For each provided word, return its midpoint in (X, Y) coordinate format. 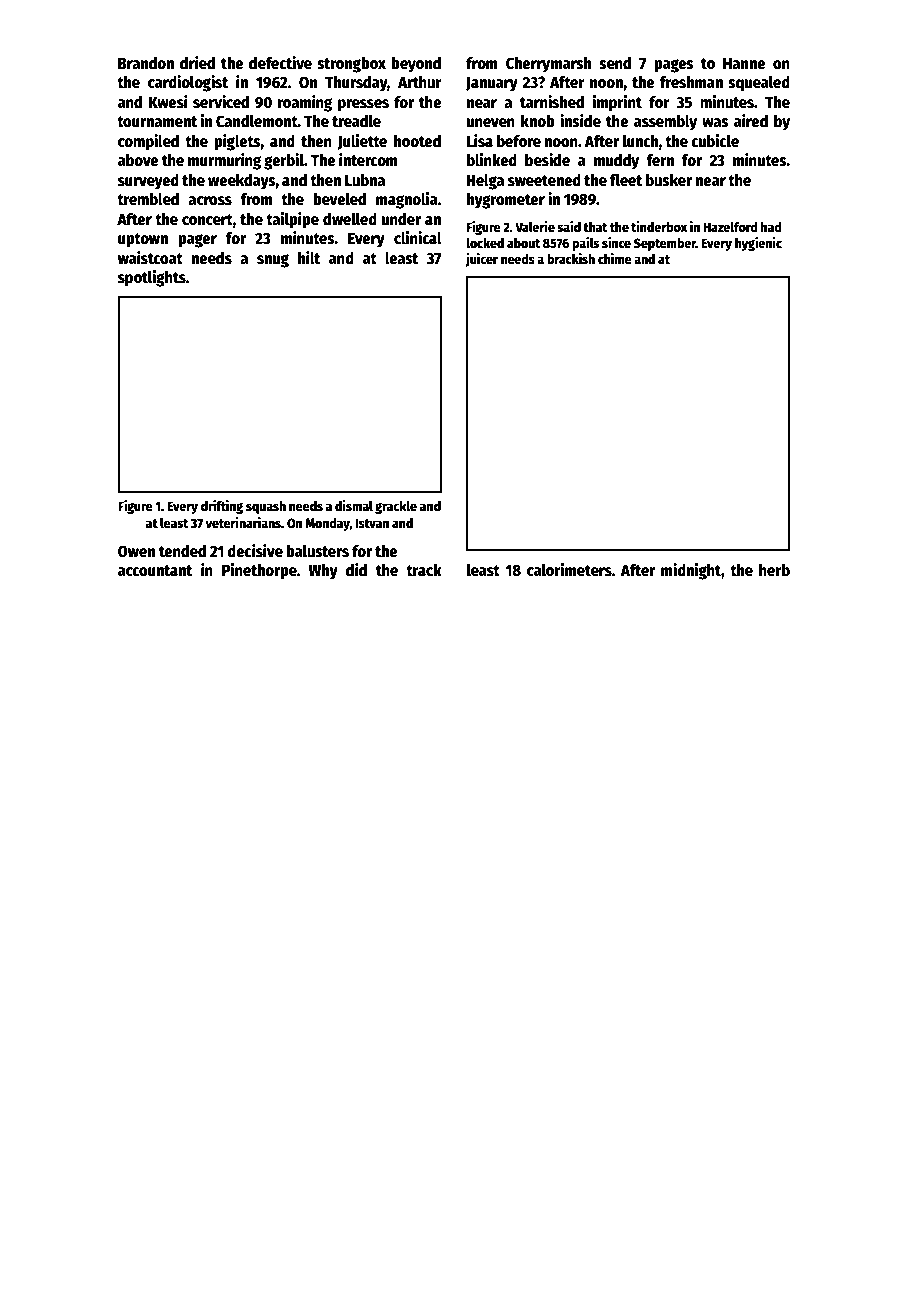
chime (615, 258)
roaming (305, 103)
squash (266, 507)
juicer (481, 260)
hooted (417, 141)
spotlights (152, 278)
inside (580, 120)
